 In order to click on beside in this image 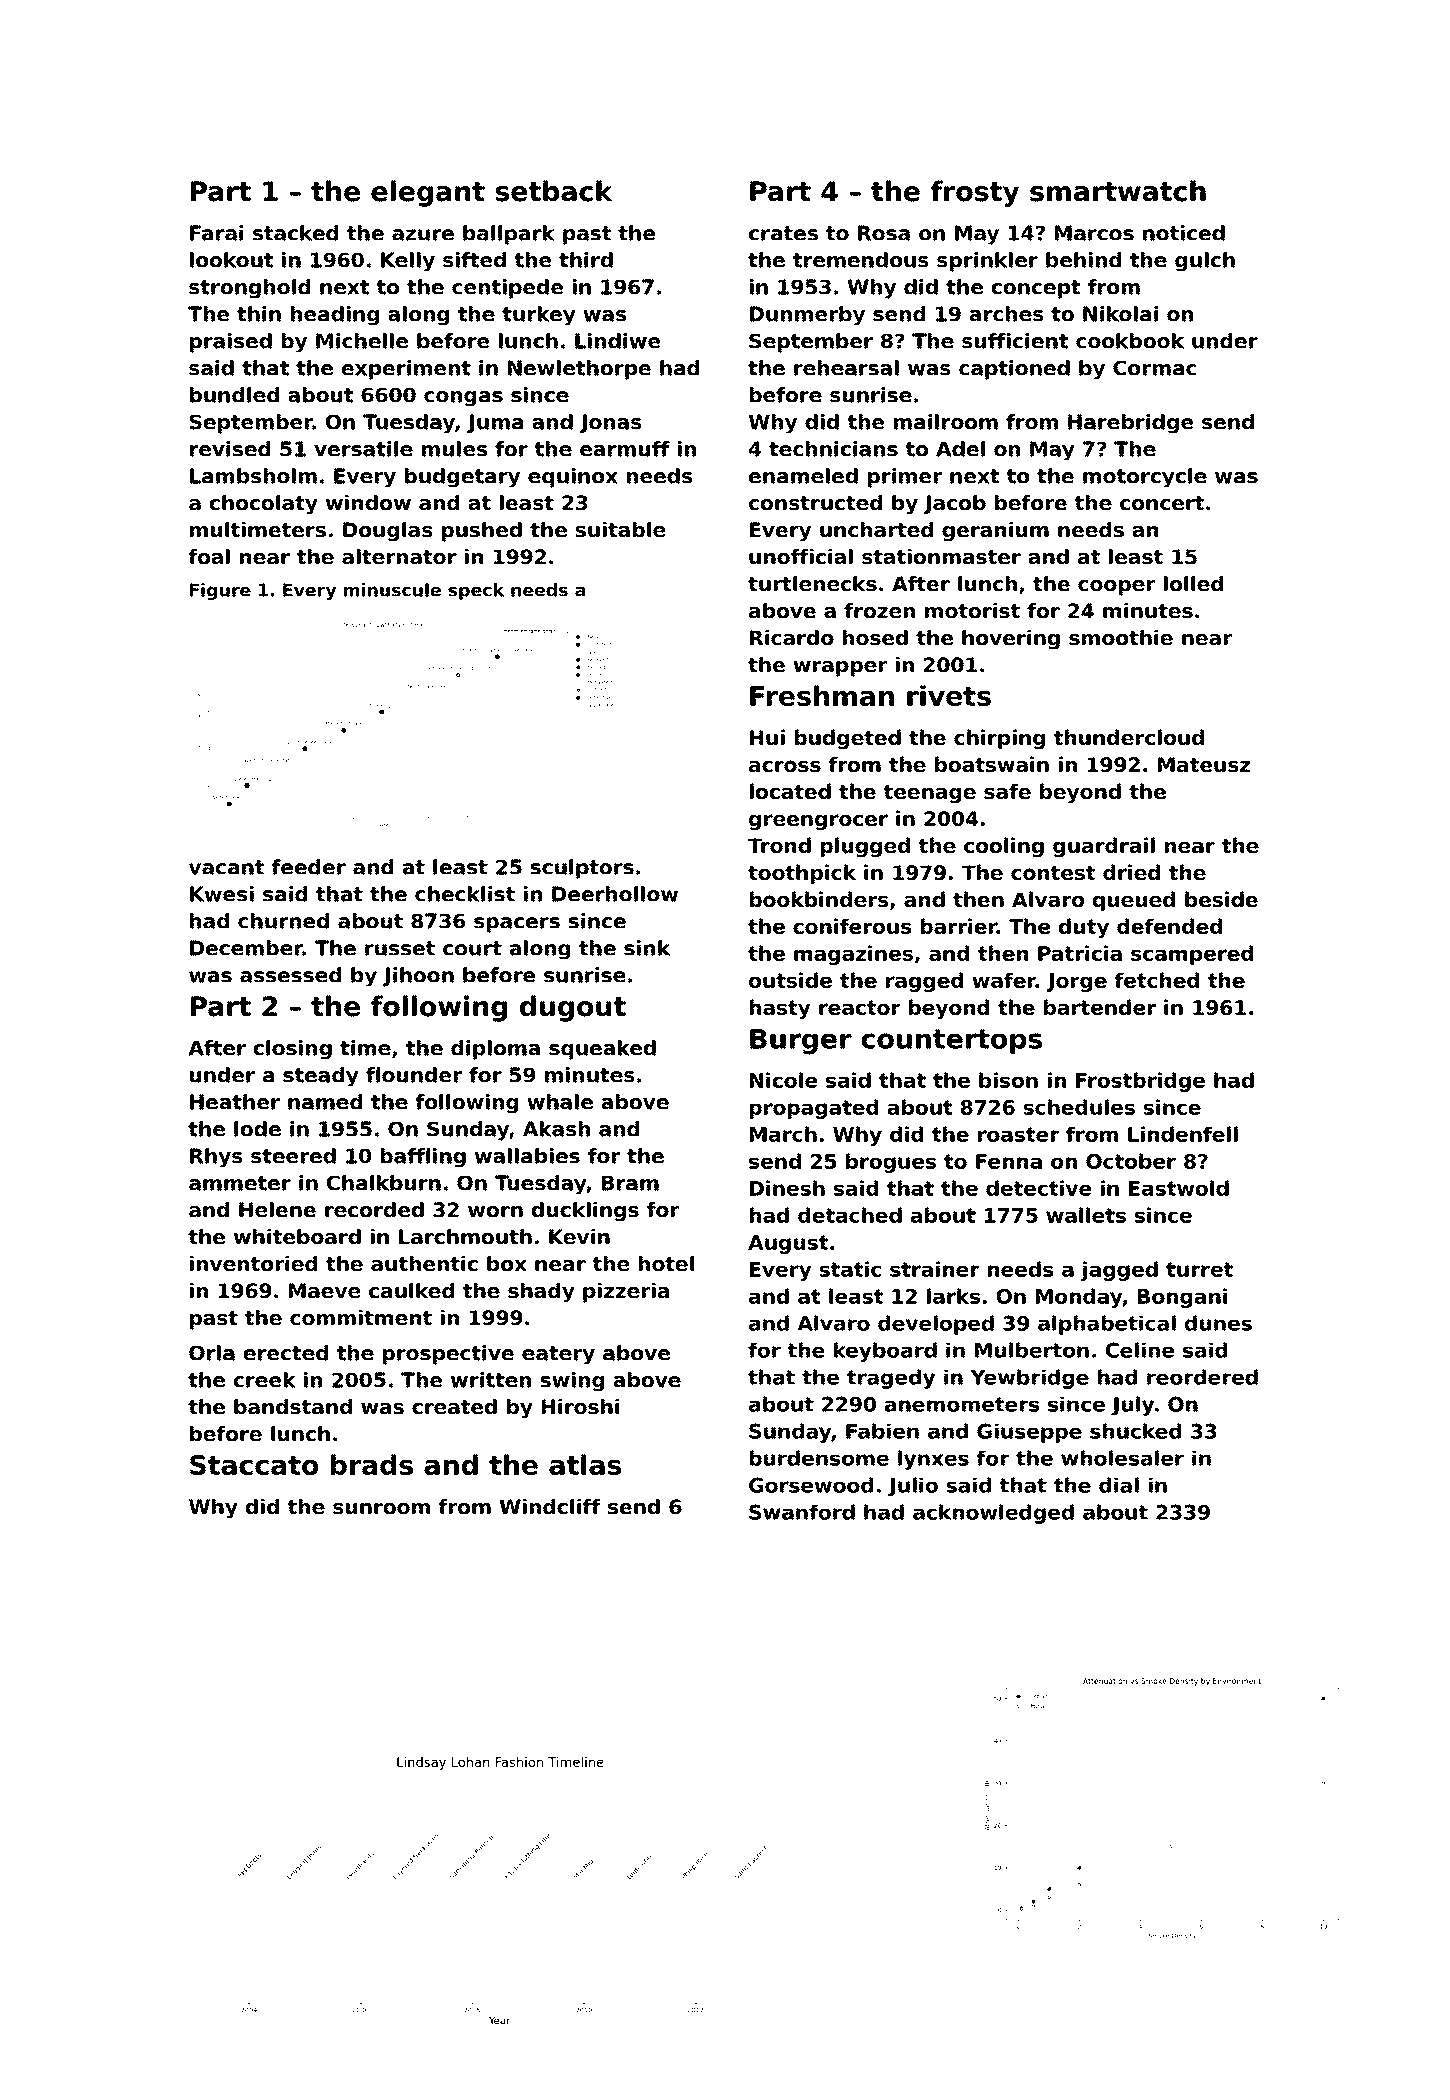, I will do `click(1221, 899)`.
